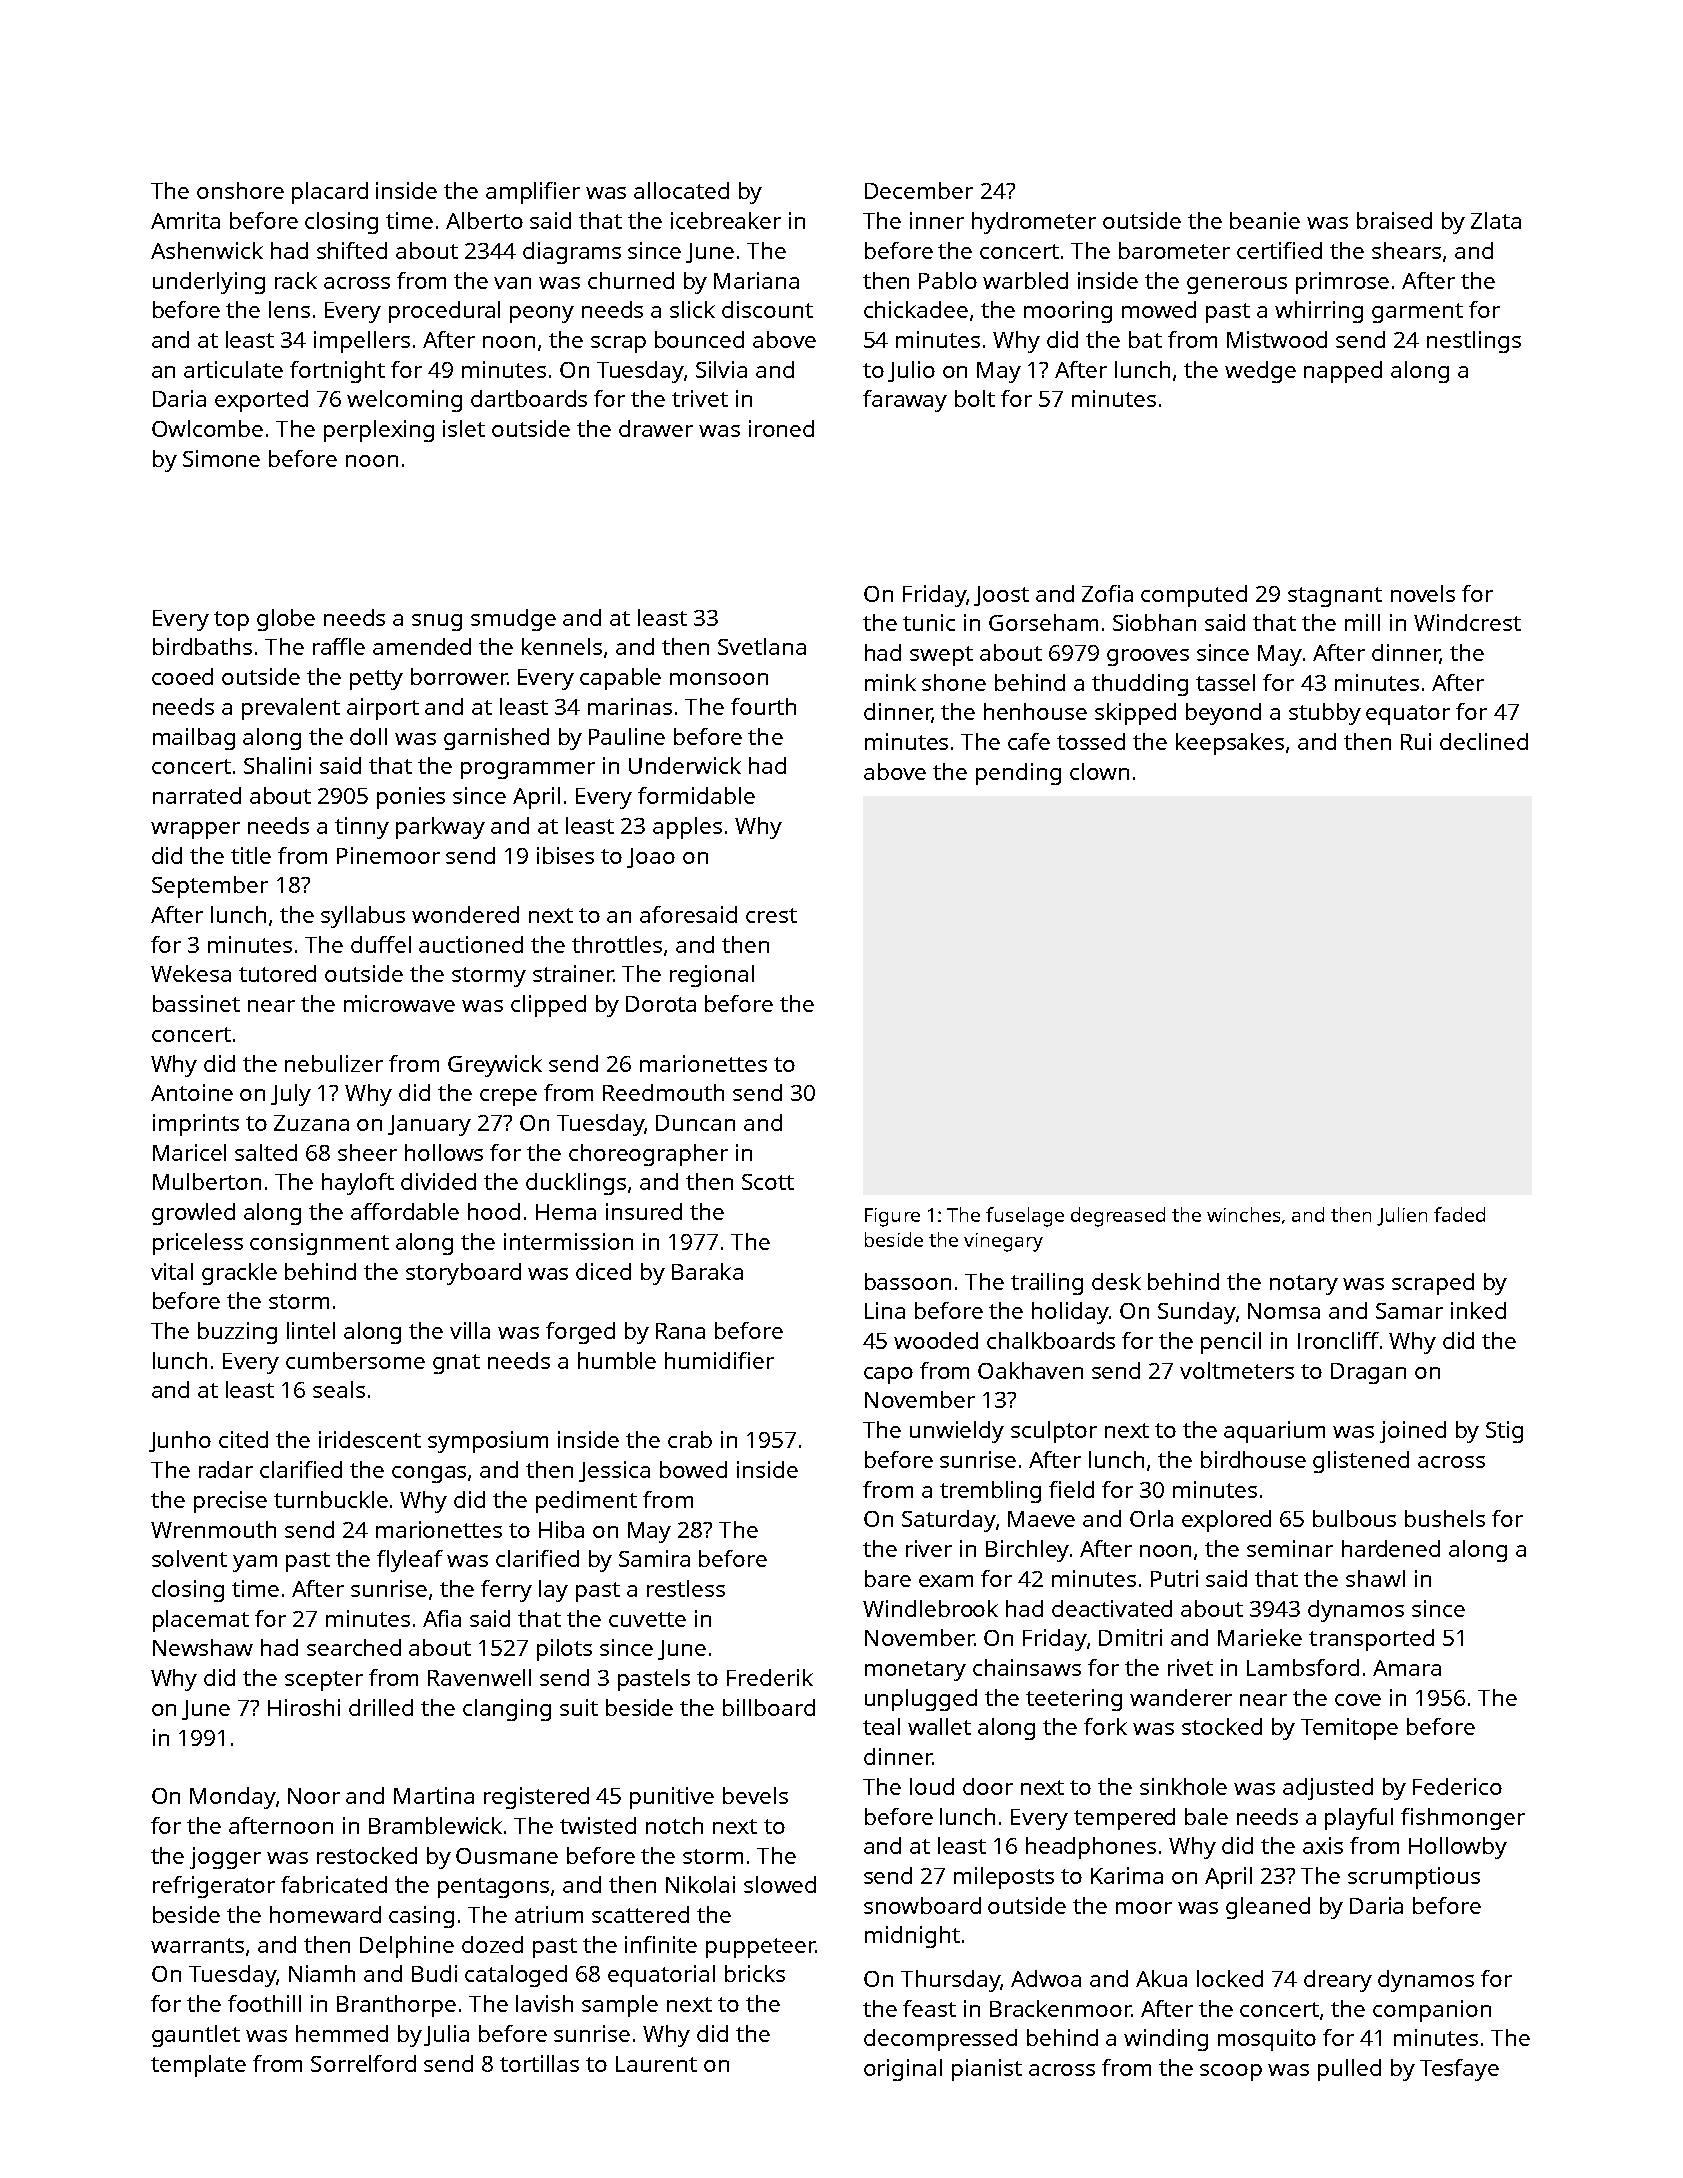 Image resolution: width=1683 pixels, height=2178 pixels. Describe the element at coordinates (191, 973) in the document. I see `Wekesa` at that location.
